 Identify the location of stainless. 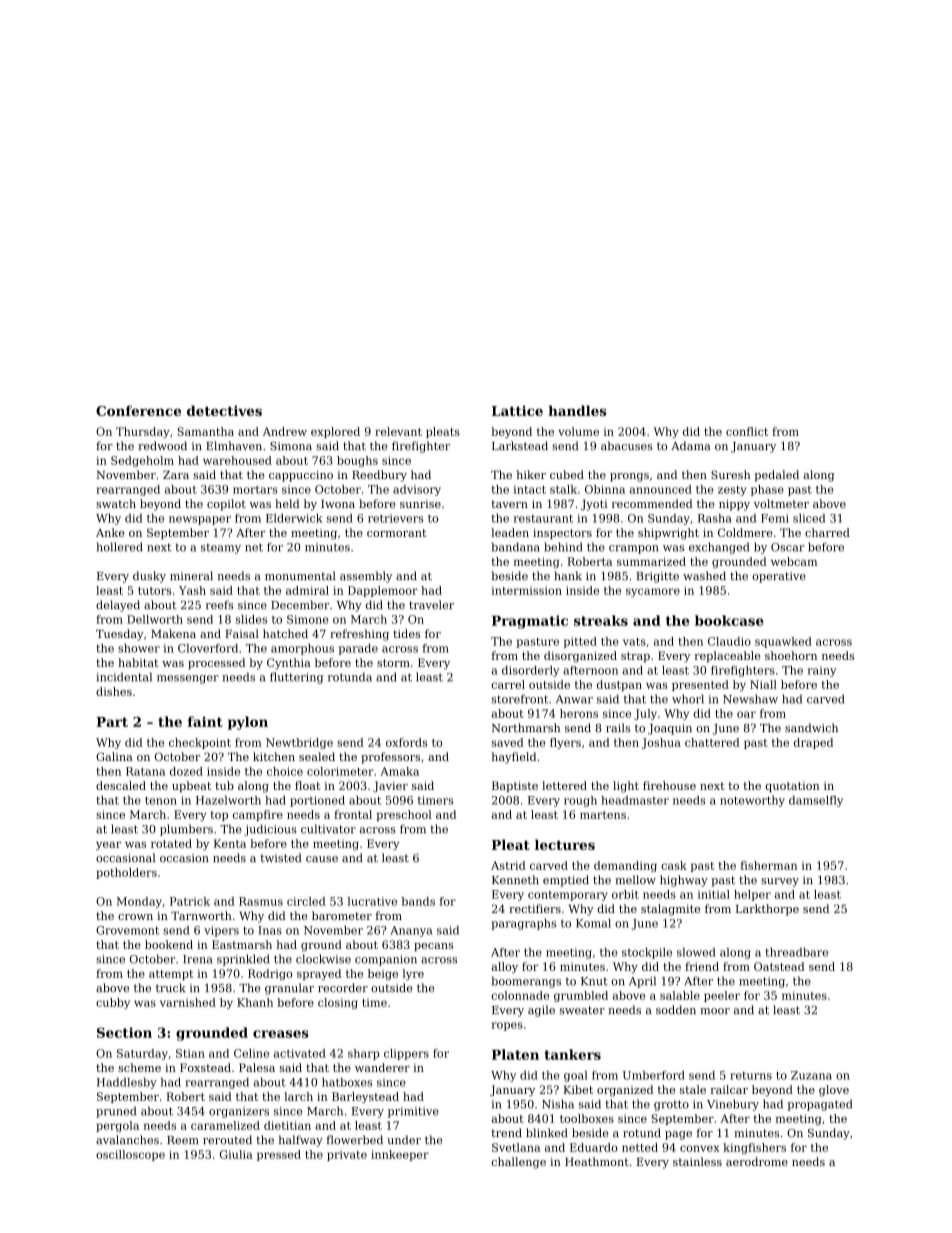
(697, 1161).
